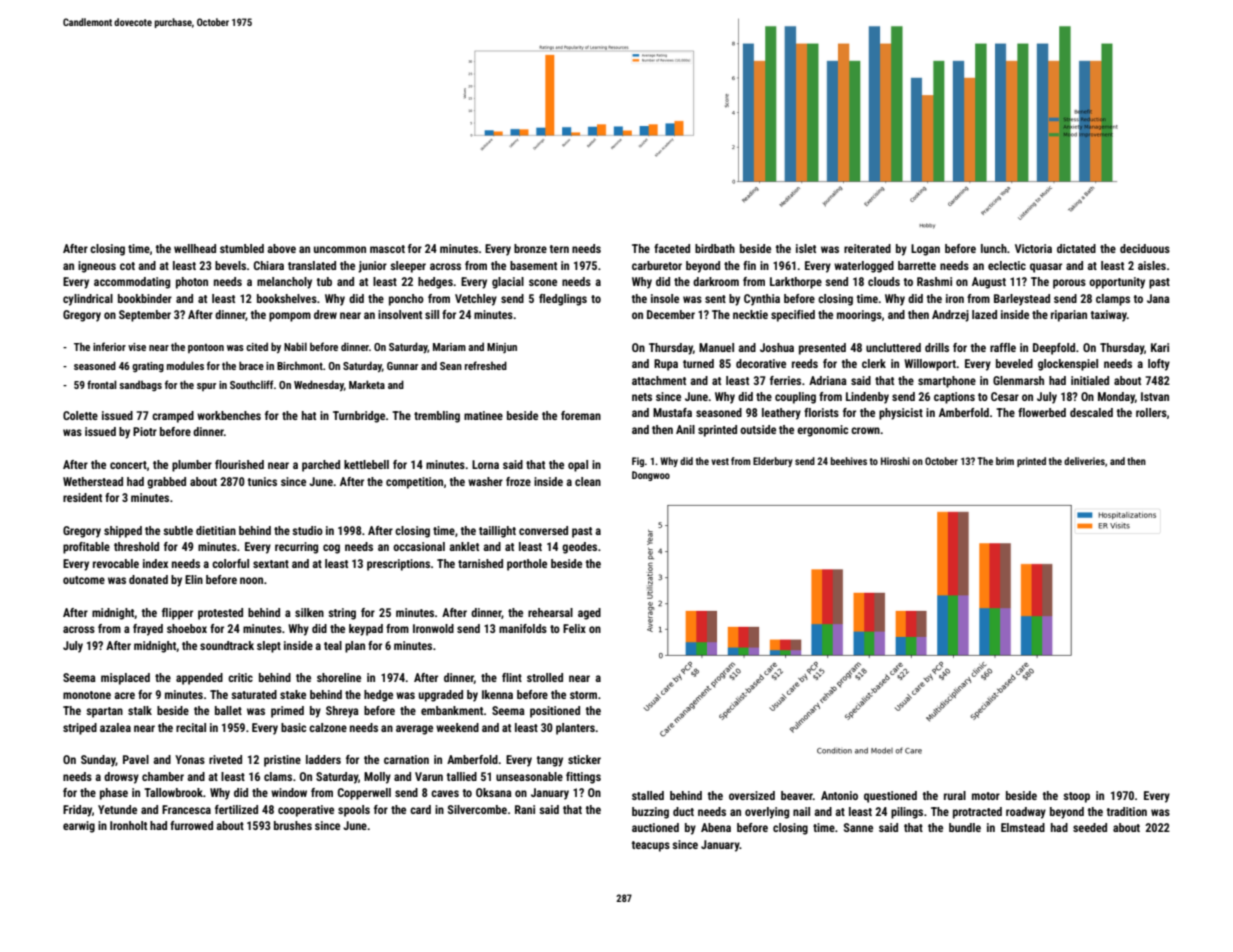  I want to click on Sean, so click(451, 366).
